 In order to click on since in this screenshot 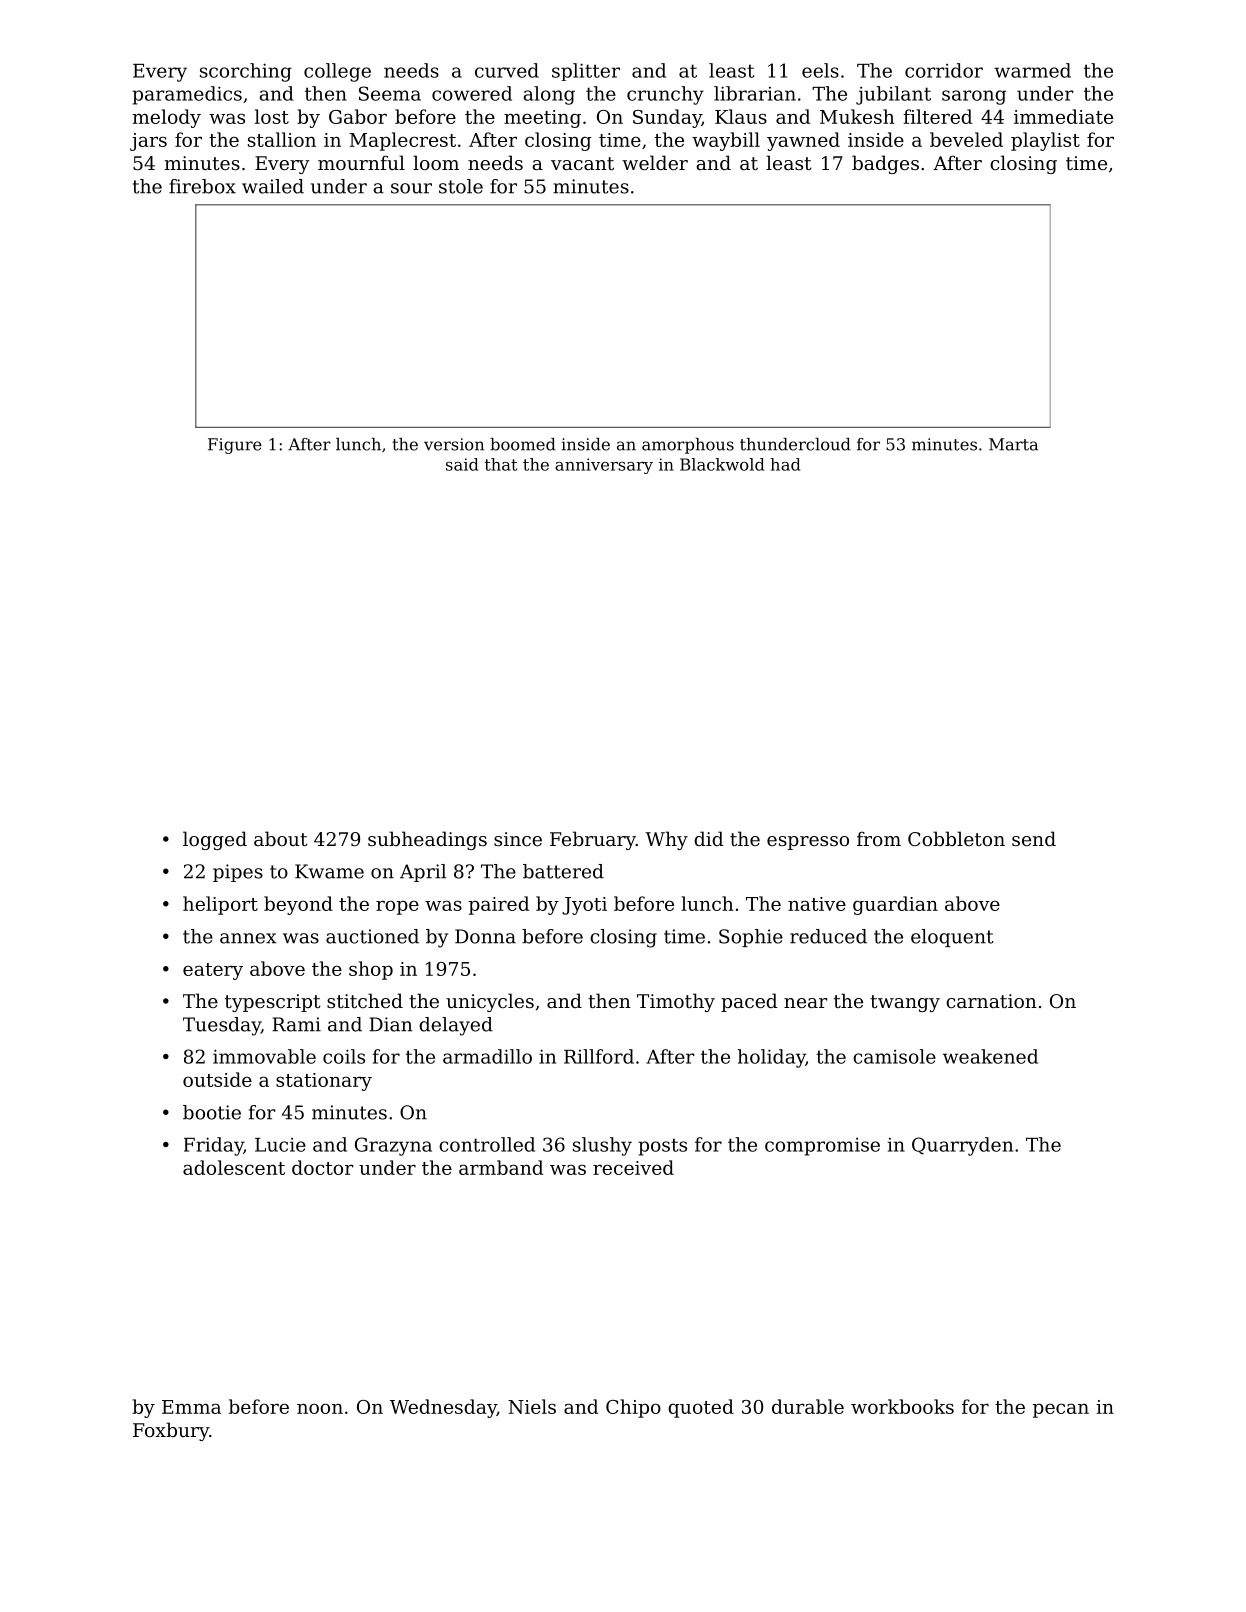, I will do `click(518, 839)`.
